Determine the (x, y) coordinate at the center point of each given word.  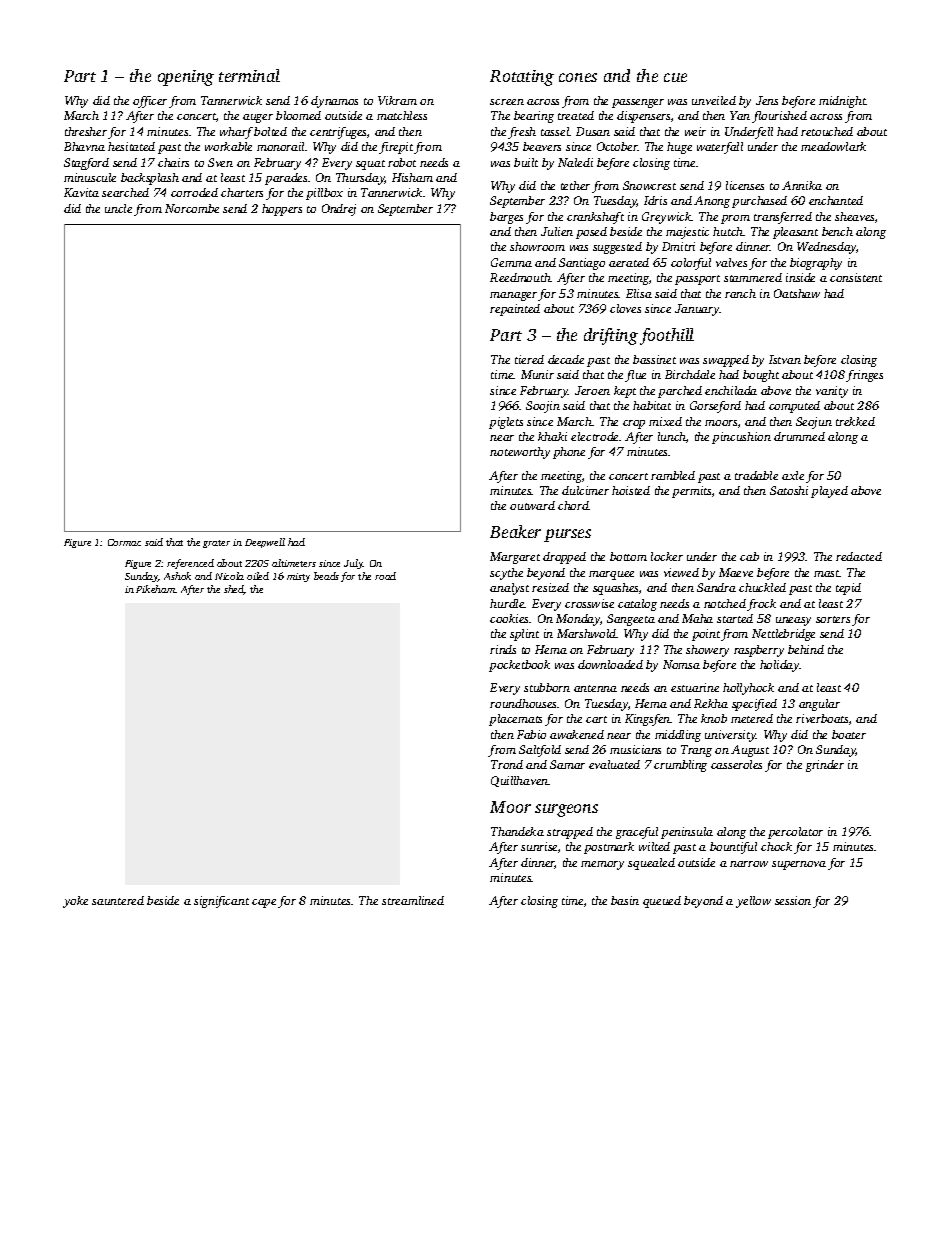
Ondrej (339, 210)
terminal (249, 75)
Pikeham (155, 589)
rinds (503, 649)
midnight (842, 102)
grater (216, 544)
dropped (564, 558)
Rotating (522, 78)
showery (707, 651)
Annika (802, 185)
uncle (118, 208)
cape (264, 903)
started (735, 618)
